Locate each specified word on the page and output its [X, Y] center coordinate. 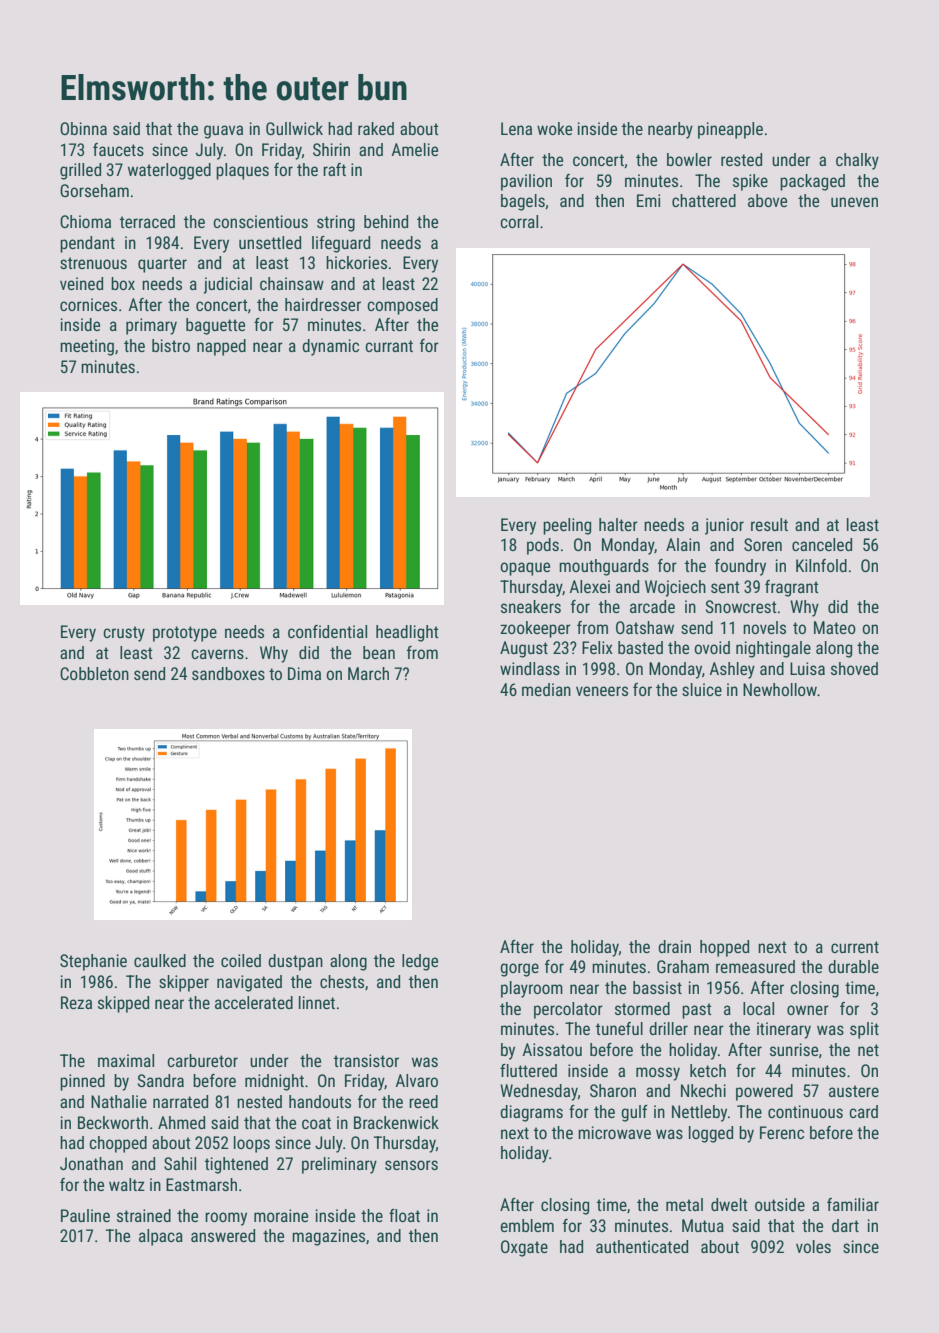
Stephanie [93, 962]
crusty [124, 634]
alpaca [161, 1237]
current [855, 947]
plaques [242, 171]
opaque [525, 569]
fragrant [791, 588]
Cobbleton [94, 673]
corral [519, 221]
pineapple [730, 130]
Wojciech [675, 588]
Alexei [589, 586]
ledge [420, 962]
